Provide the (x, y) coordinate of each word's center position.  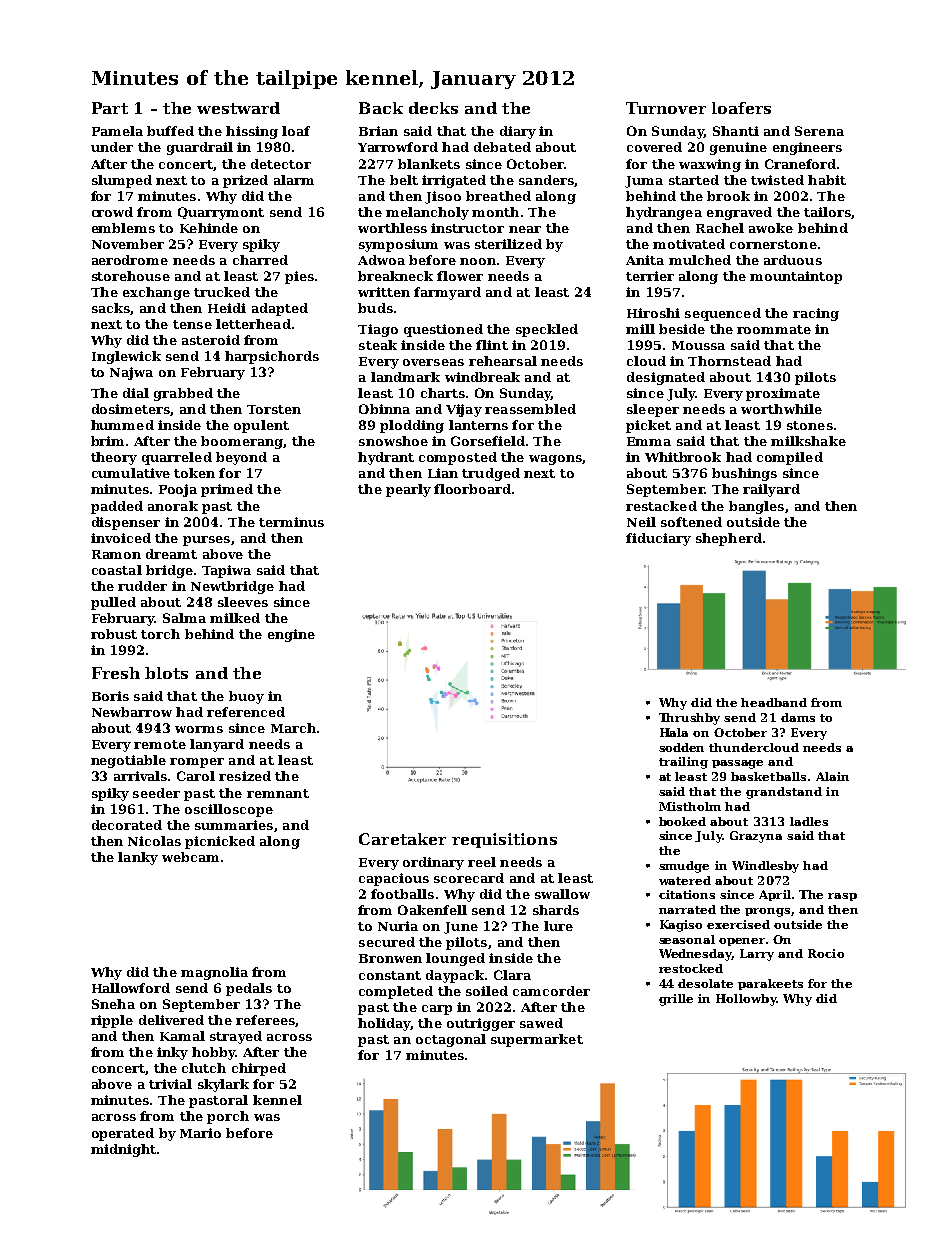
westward (238, 108)
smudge (684, 867)
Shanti (736, 131)
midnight (123, 1150)
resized (245, 776)
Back (381, 108)
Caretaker (402, 839)
